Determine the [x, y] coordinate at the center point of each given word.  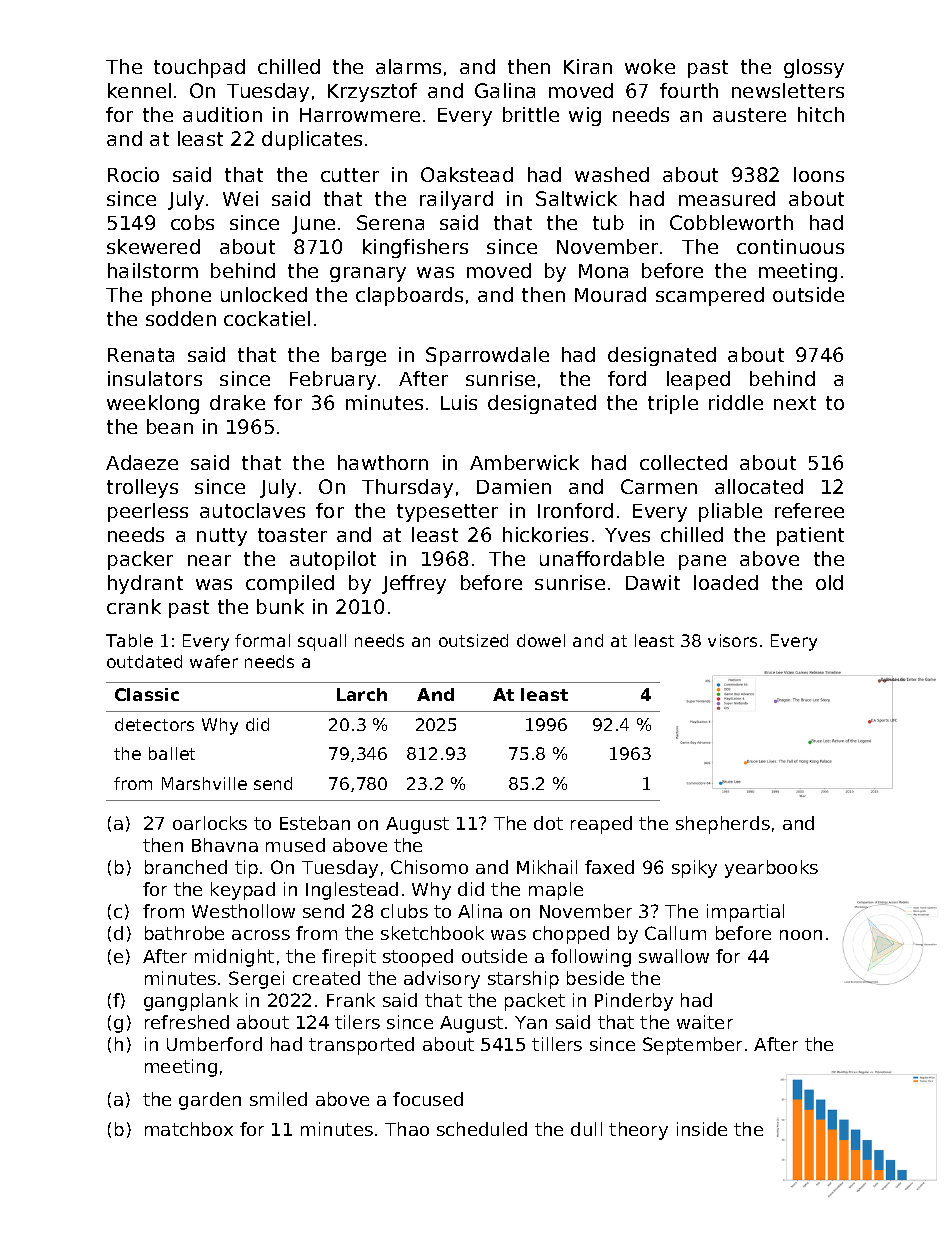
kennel [139, 90]
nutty [222, 537]
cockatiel [267, 318]
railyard [456, 200]
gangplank [191, 1002]
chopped [571, 935]
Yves [627, 535]
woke [650, 66]
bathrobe [184, 933]
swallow [674, 956]
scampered [710, 296]
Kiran [588, 66]
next [795, 403]
